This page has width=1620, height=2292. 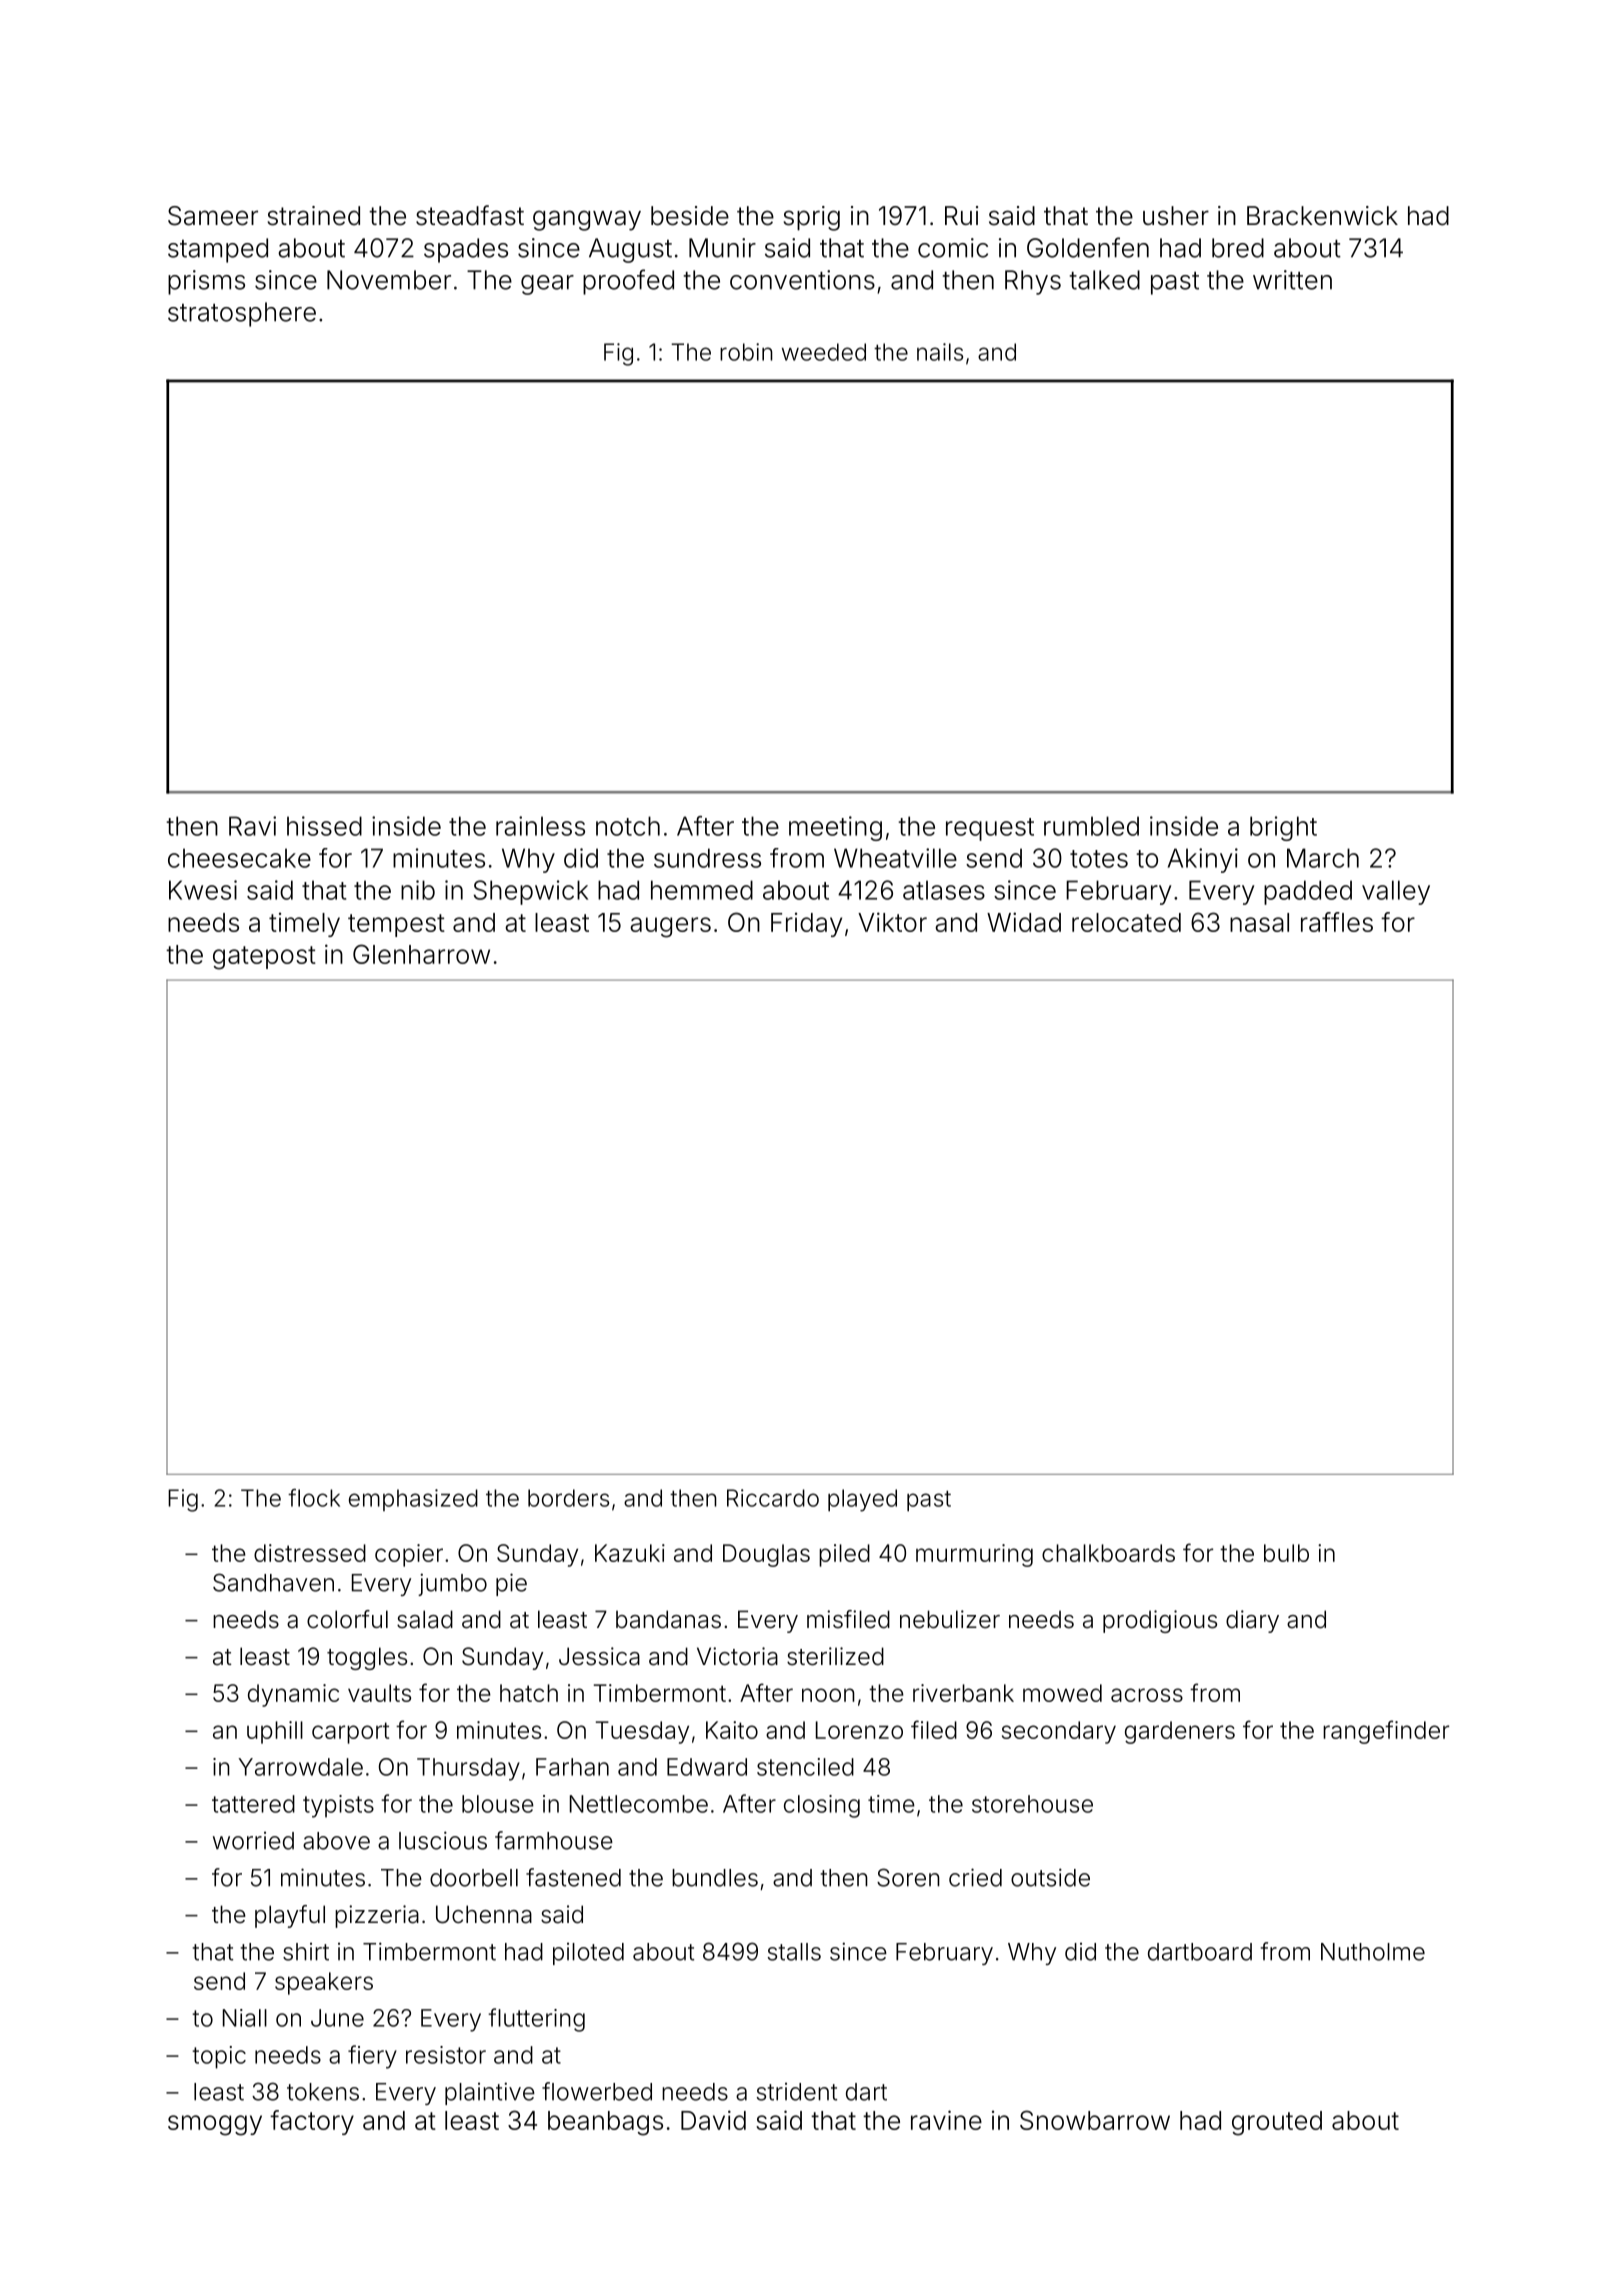 What do you see at coordinates (314, 216) in the page?
I see `strained` at bounding box center [314, 216].
